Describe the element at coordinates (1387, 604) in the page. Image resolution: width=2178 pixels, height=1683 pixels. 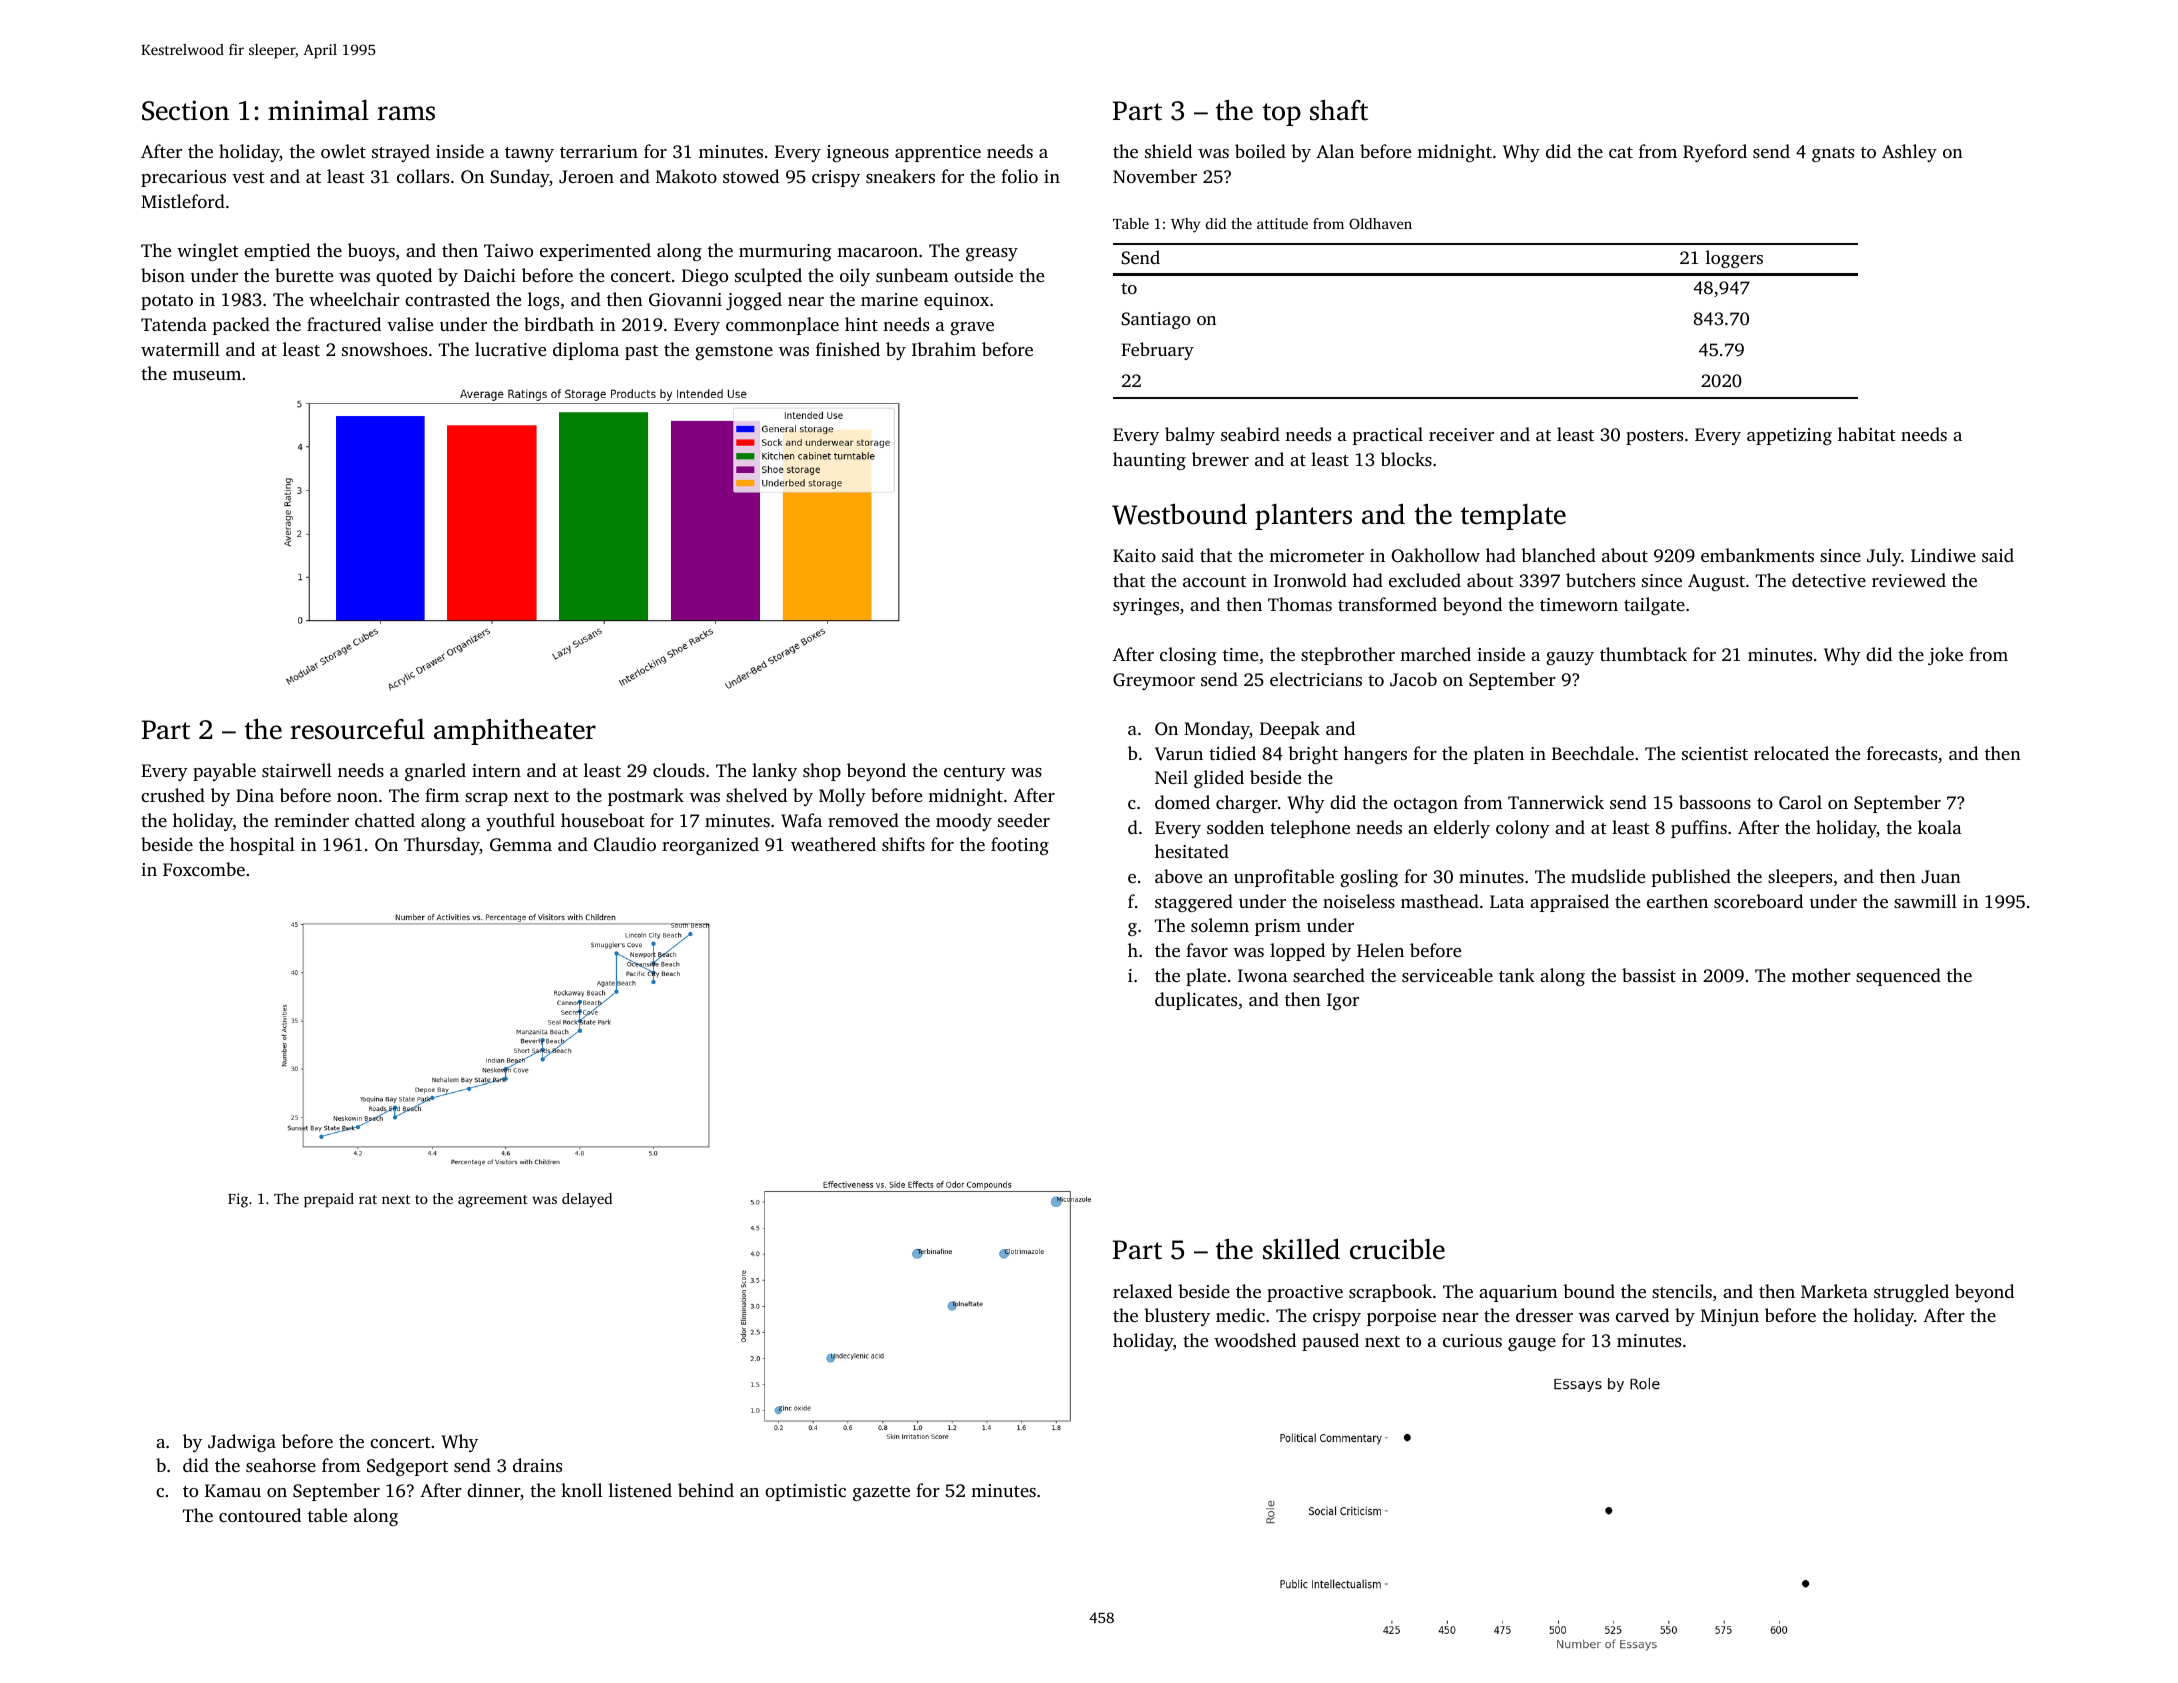
I see `transformed` at that location.
